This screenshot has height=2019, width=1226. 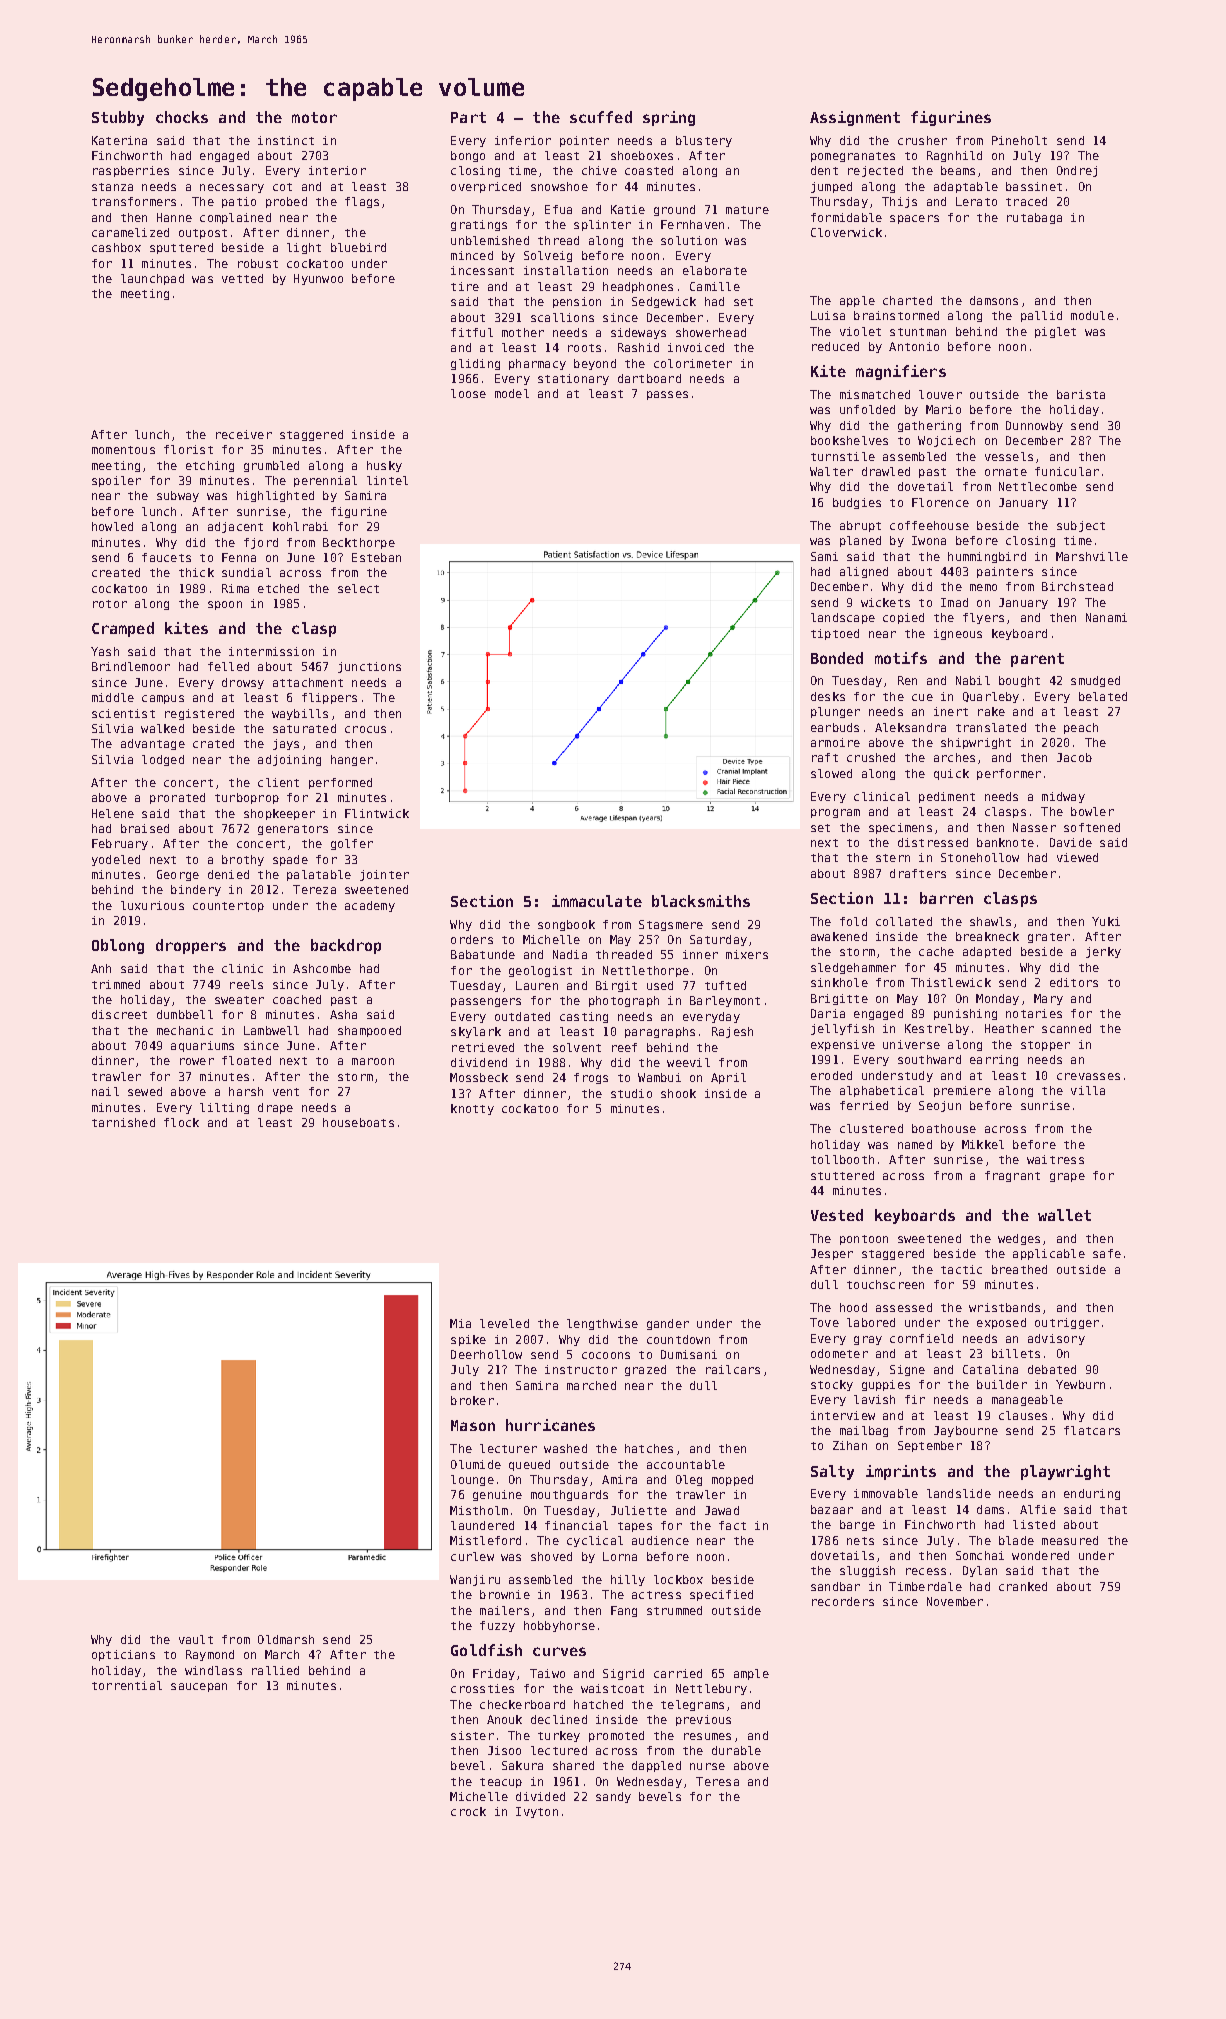 I want to click on bongo, so click(x=468, y=156).
